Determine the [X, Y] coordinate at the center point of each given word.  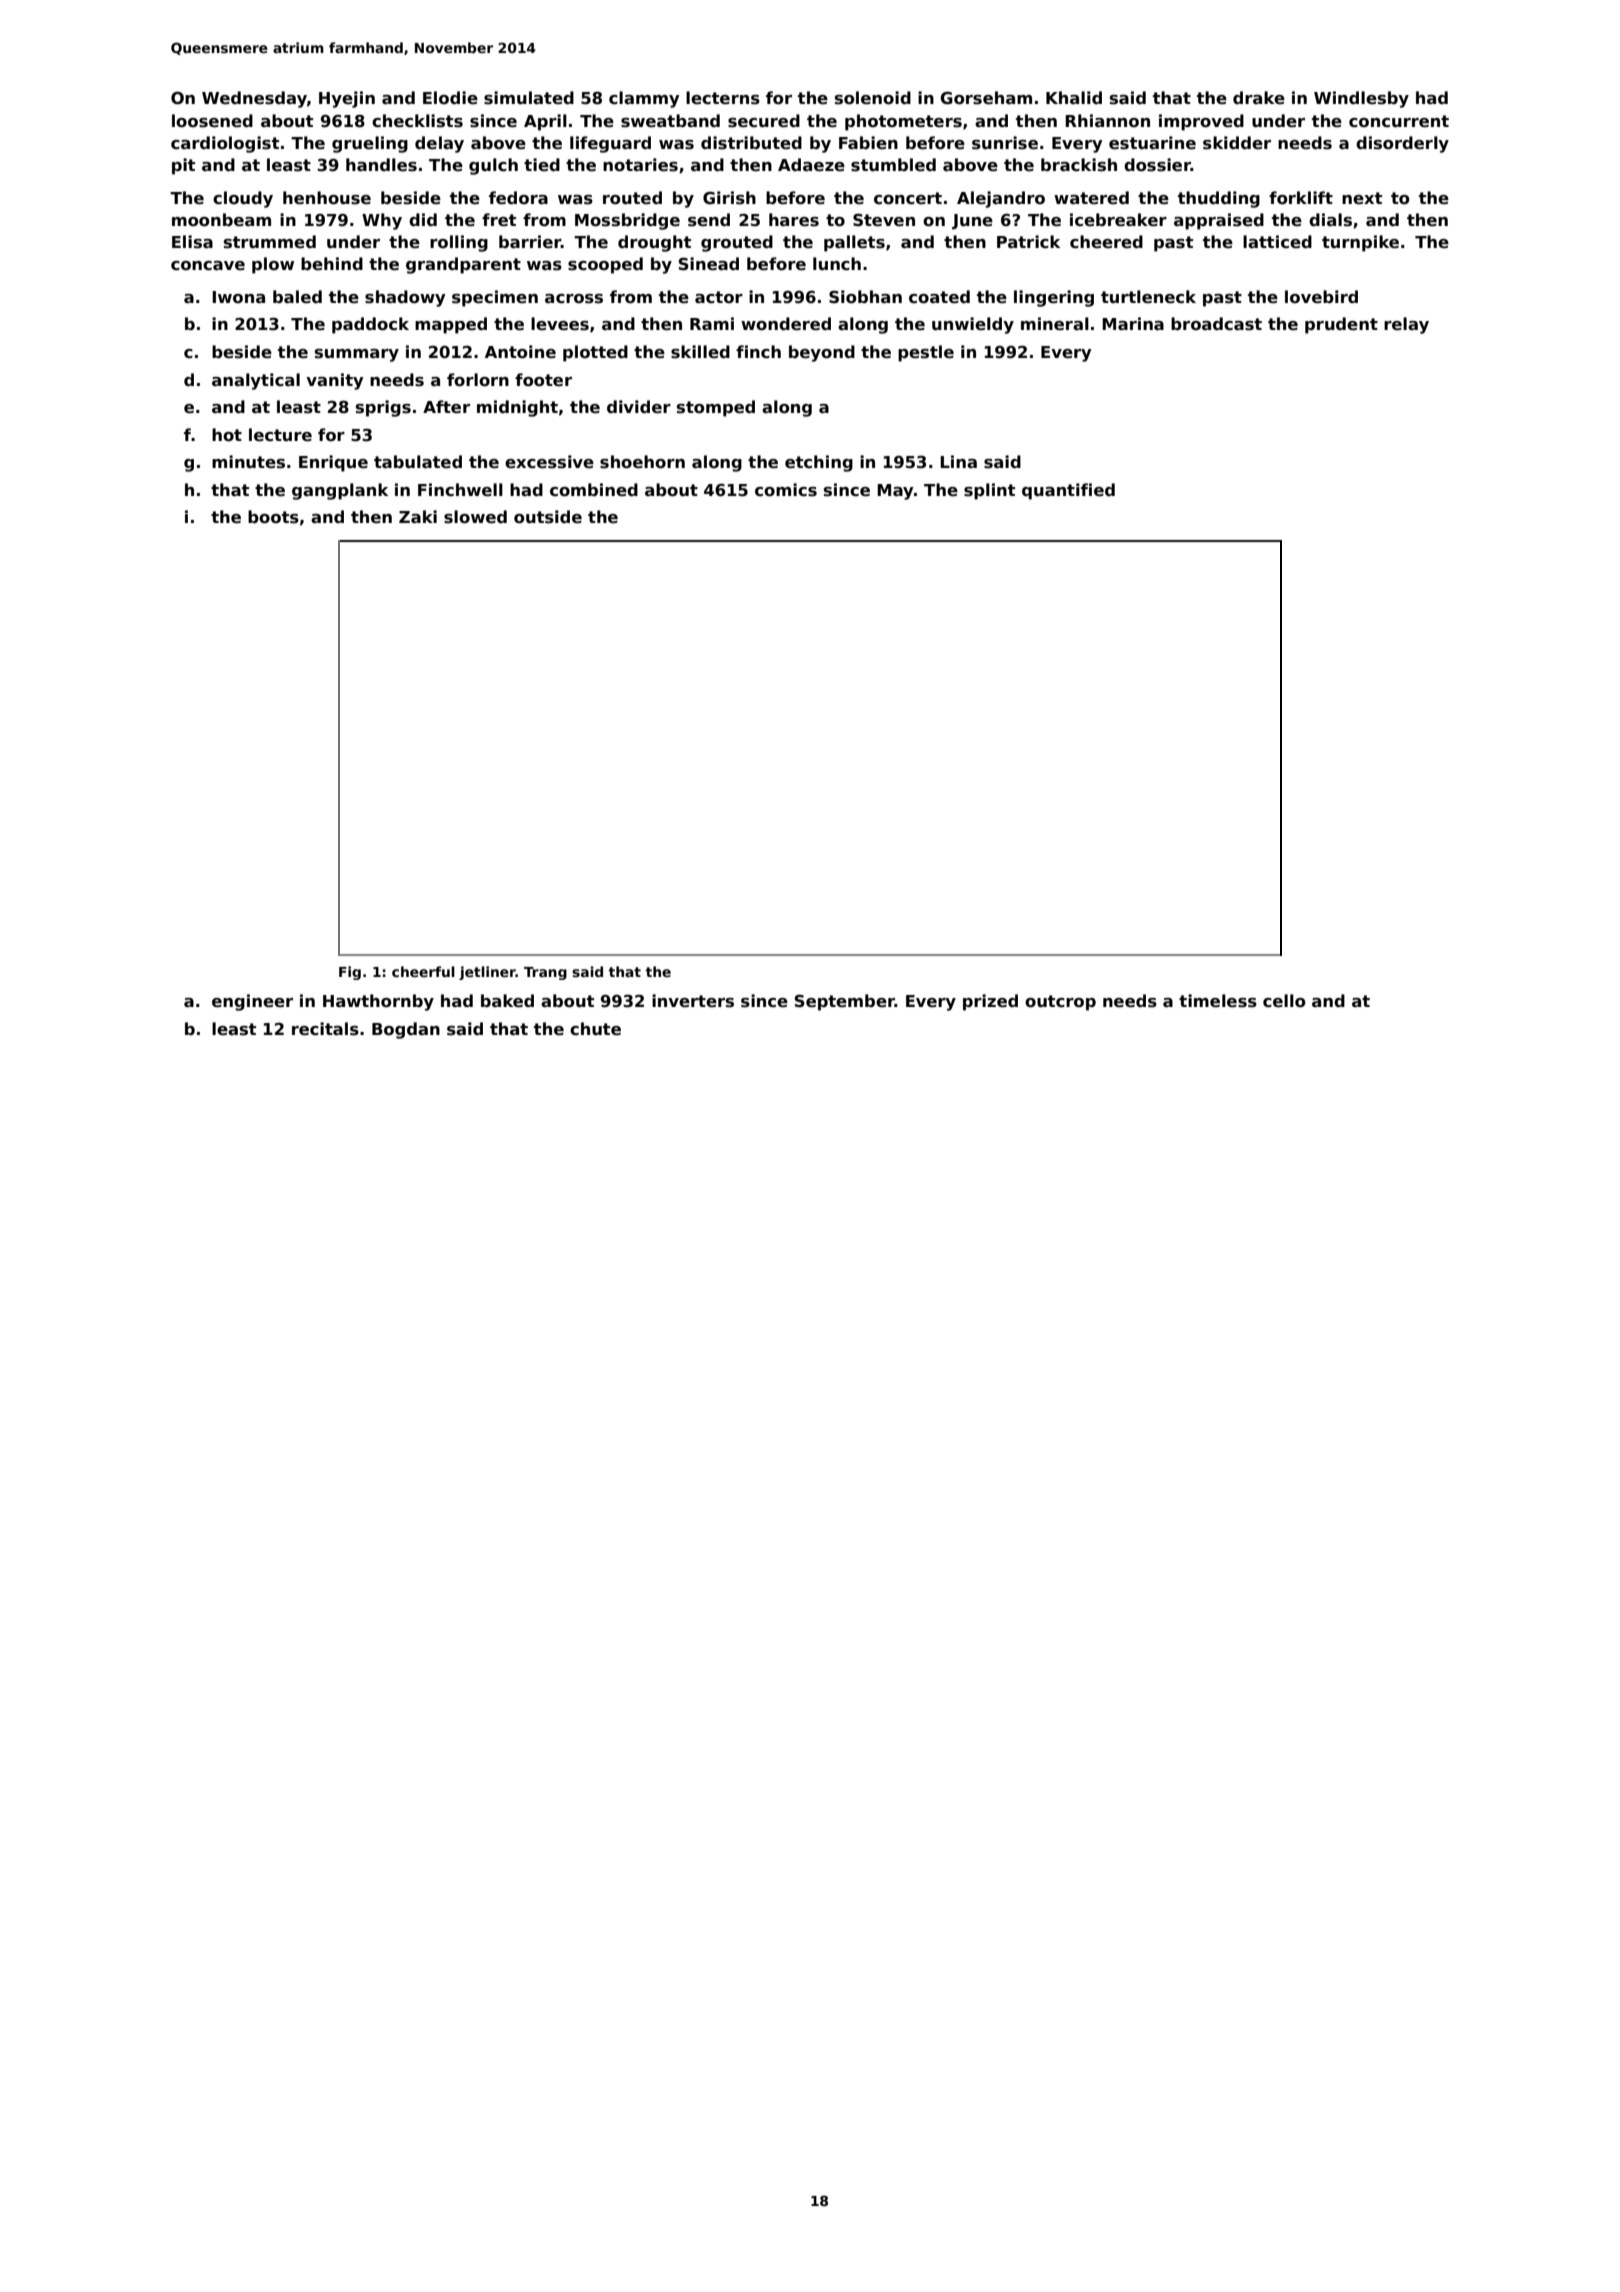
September [845, 1002]
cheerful [423, 971]
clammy [644, 99]
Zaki [418, 517]
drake [1259, 98]
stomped [716, 408]
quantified [1068, 491]
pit [183, 166]
